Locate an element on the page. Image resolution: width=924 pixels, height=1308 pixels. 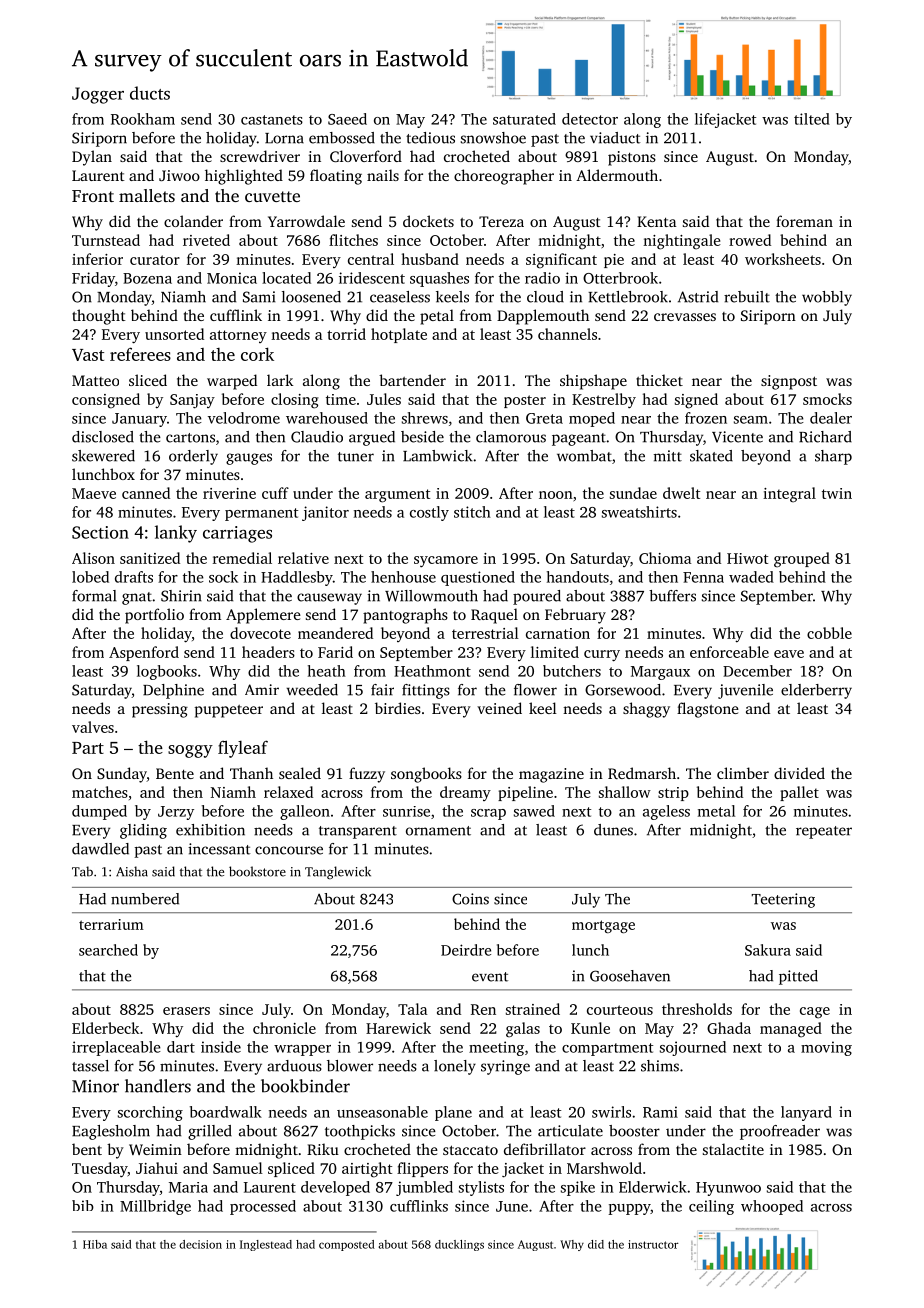
sliced is located at coordinates (148, 380).
